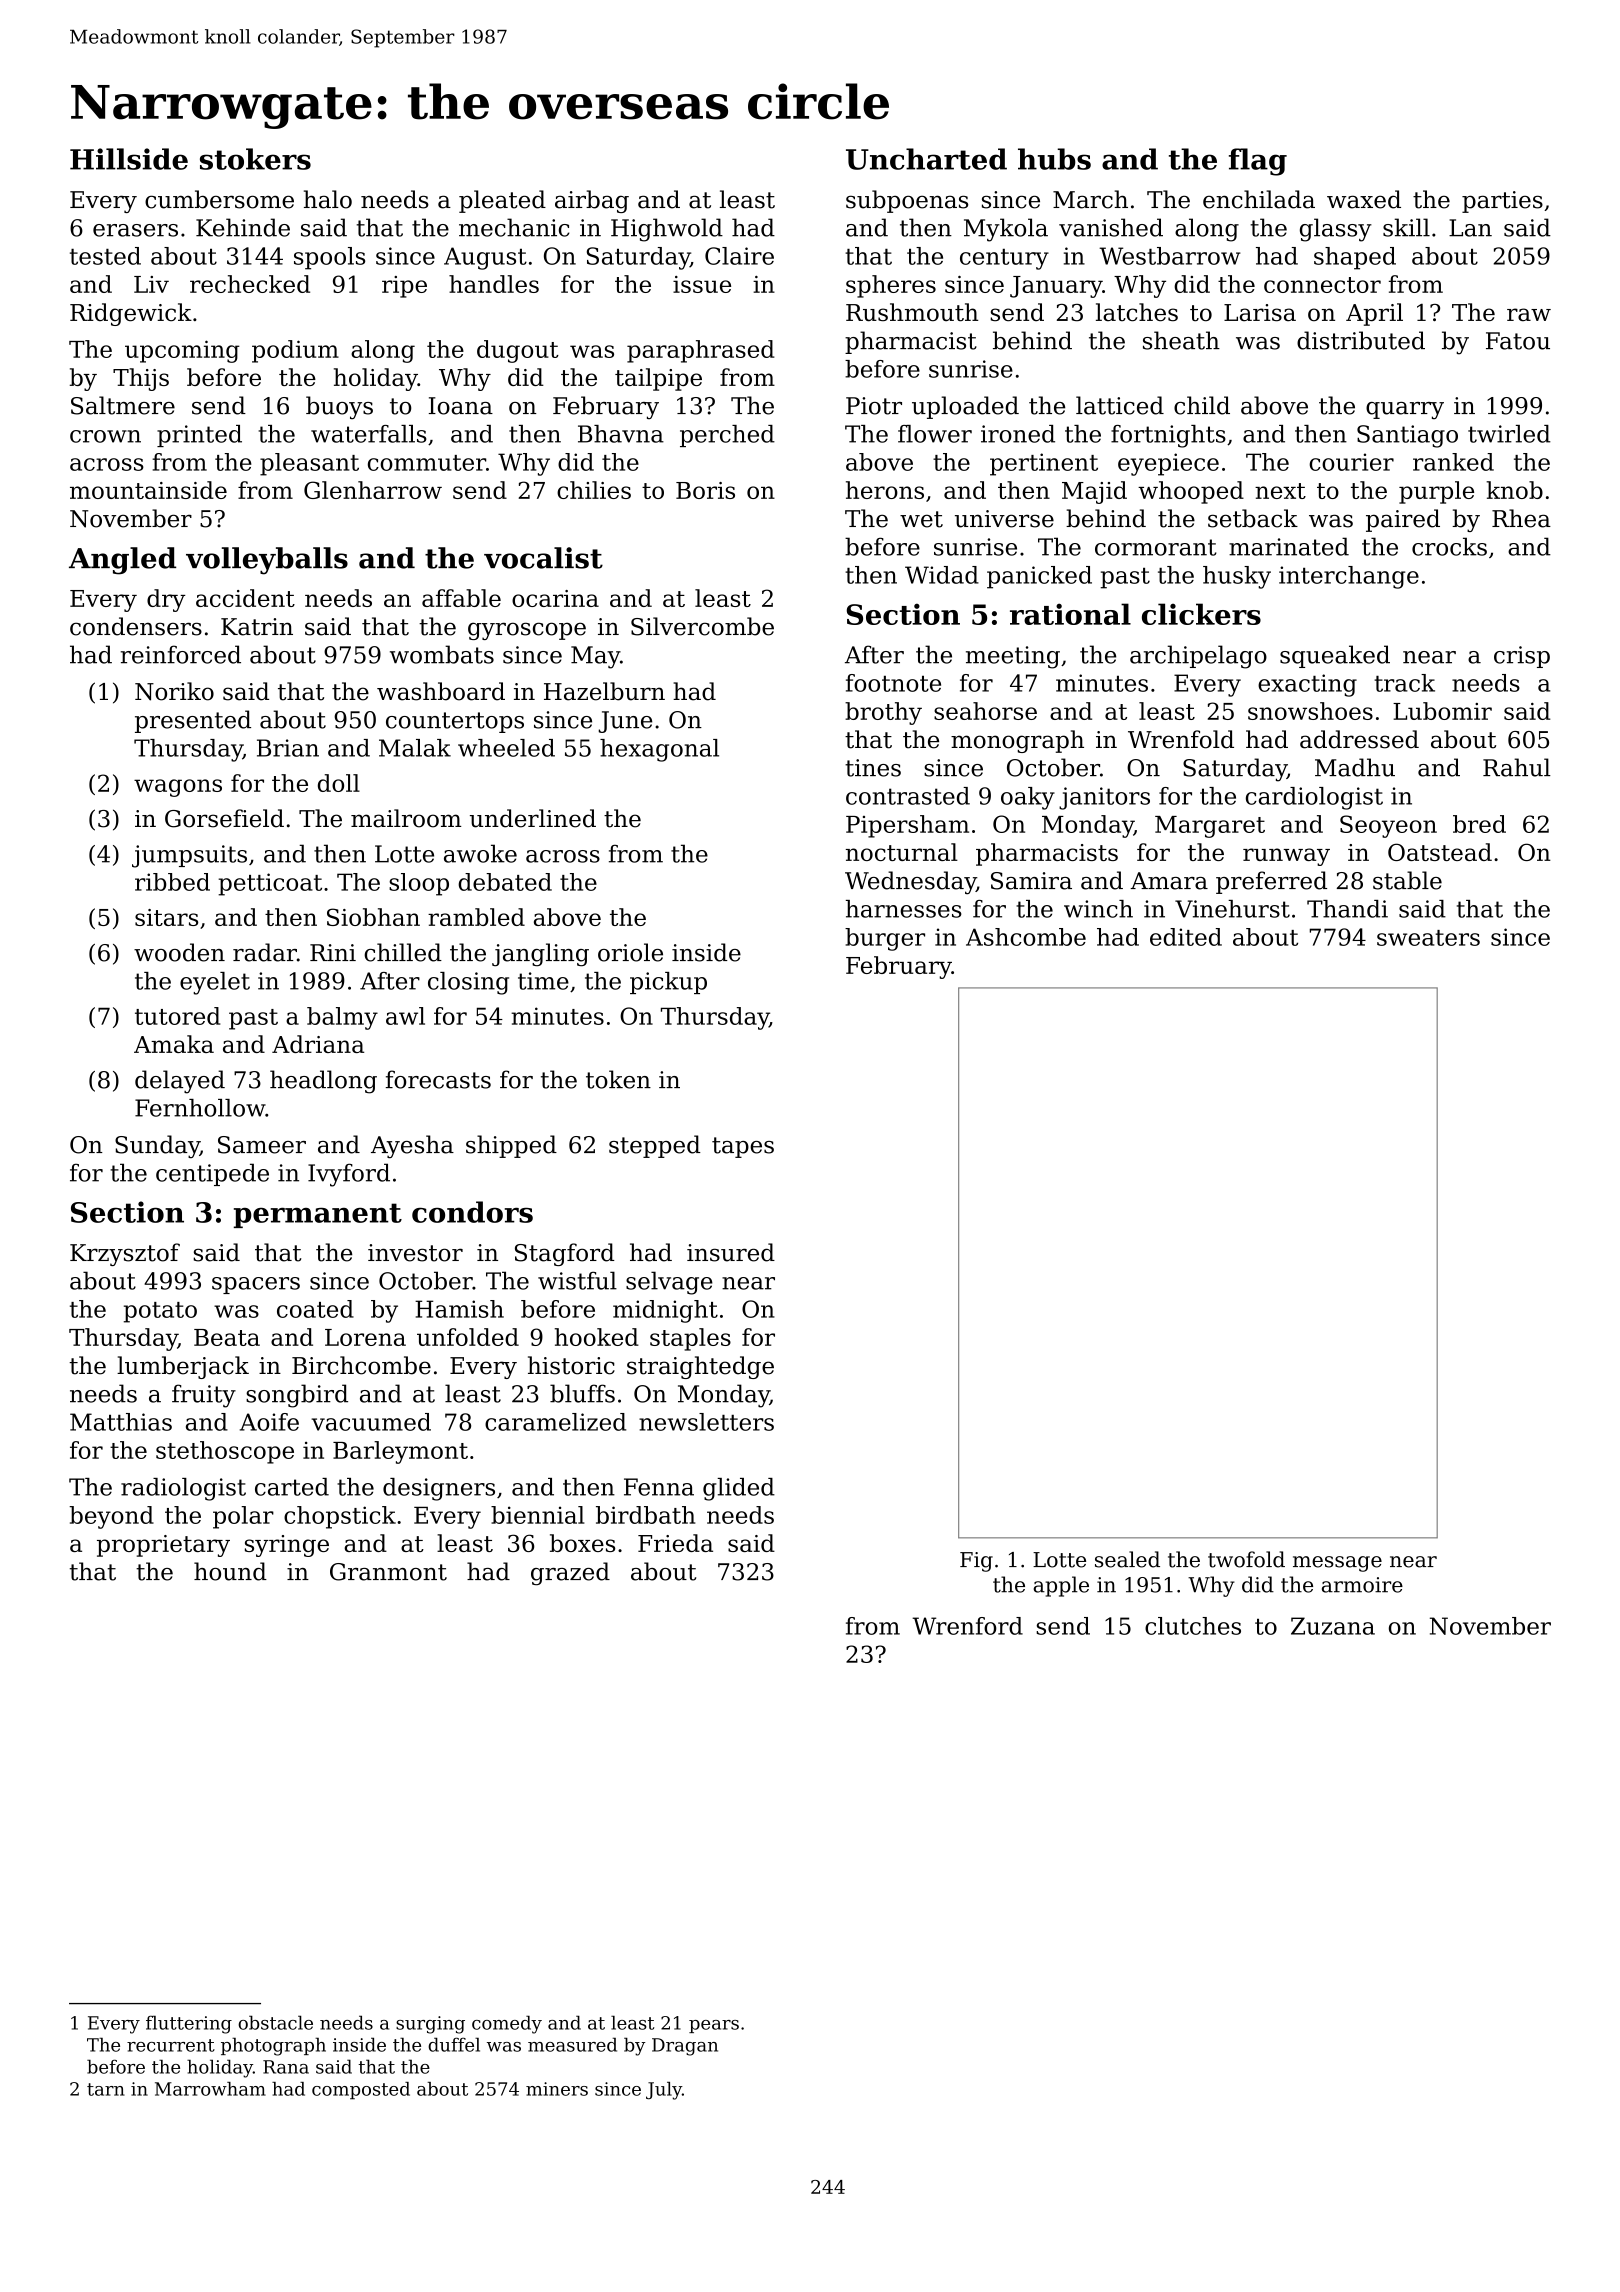  I want to click on surging, so click(430, 2025).
